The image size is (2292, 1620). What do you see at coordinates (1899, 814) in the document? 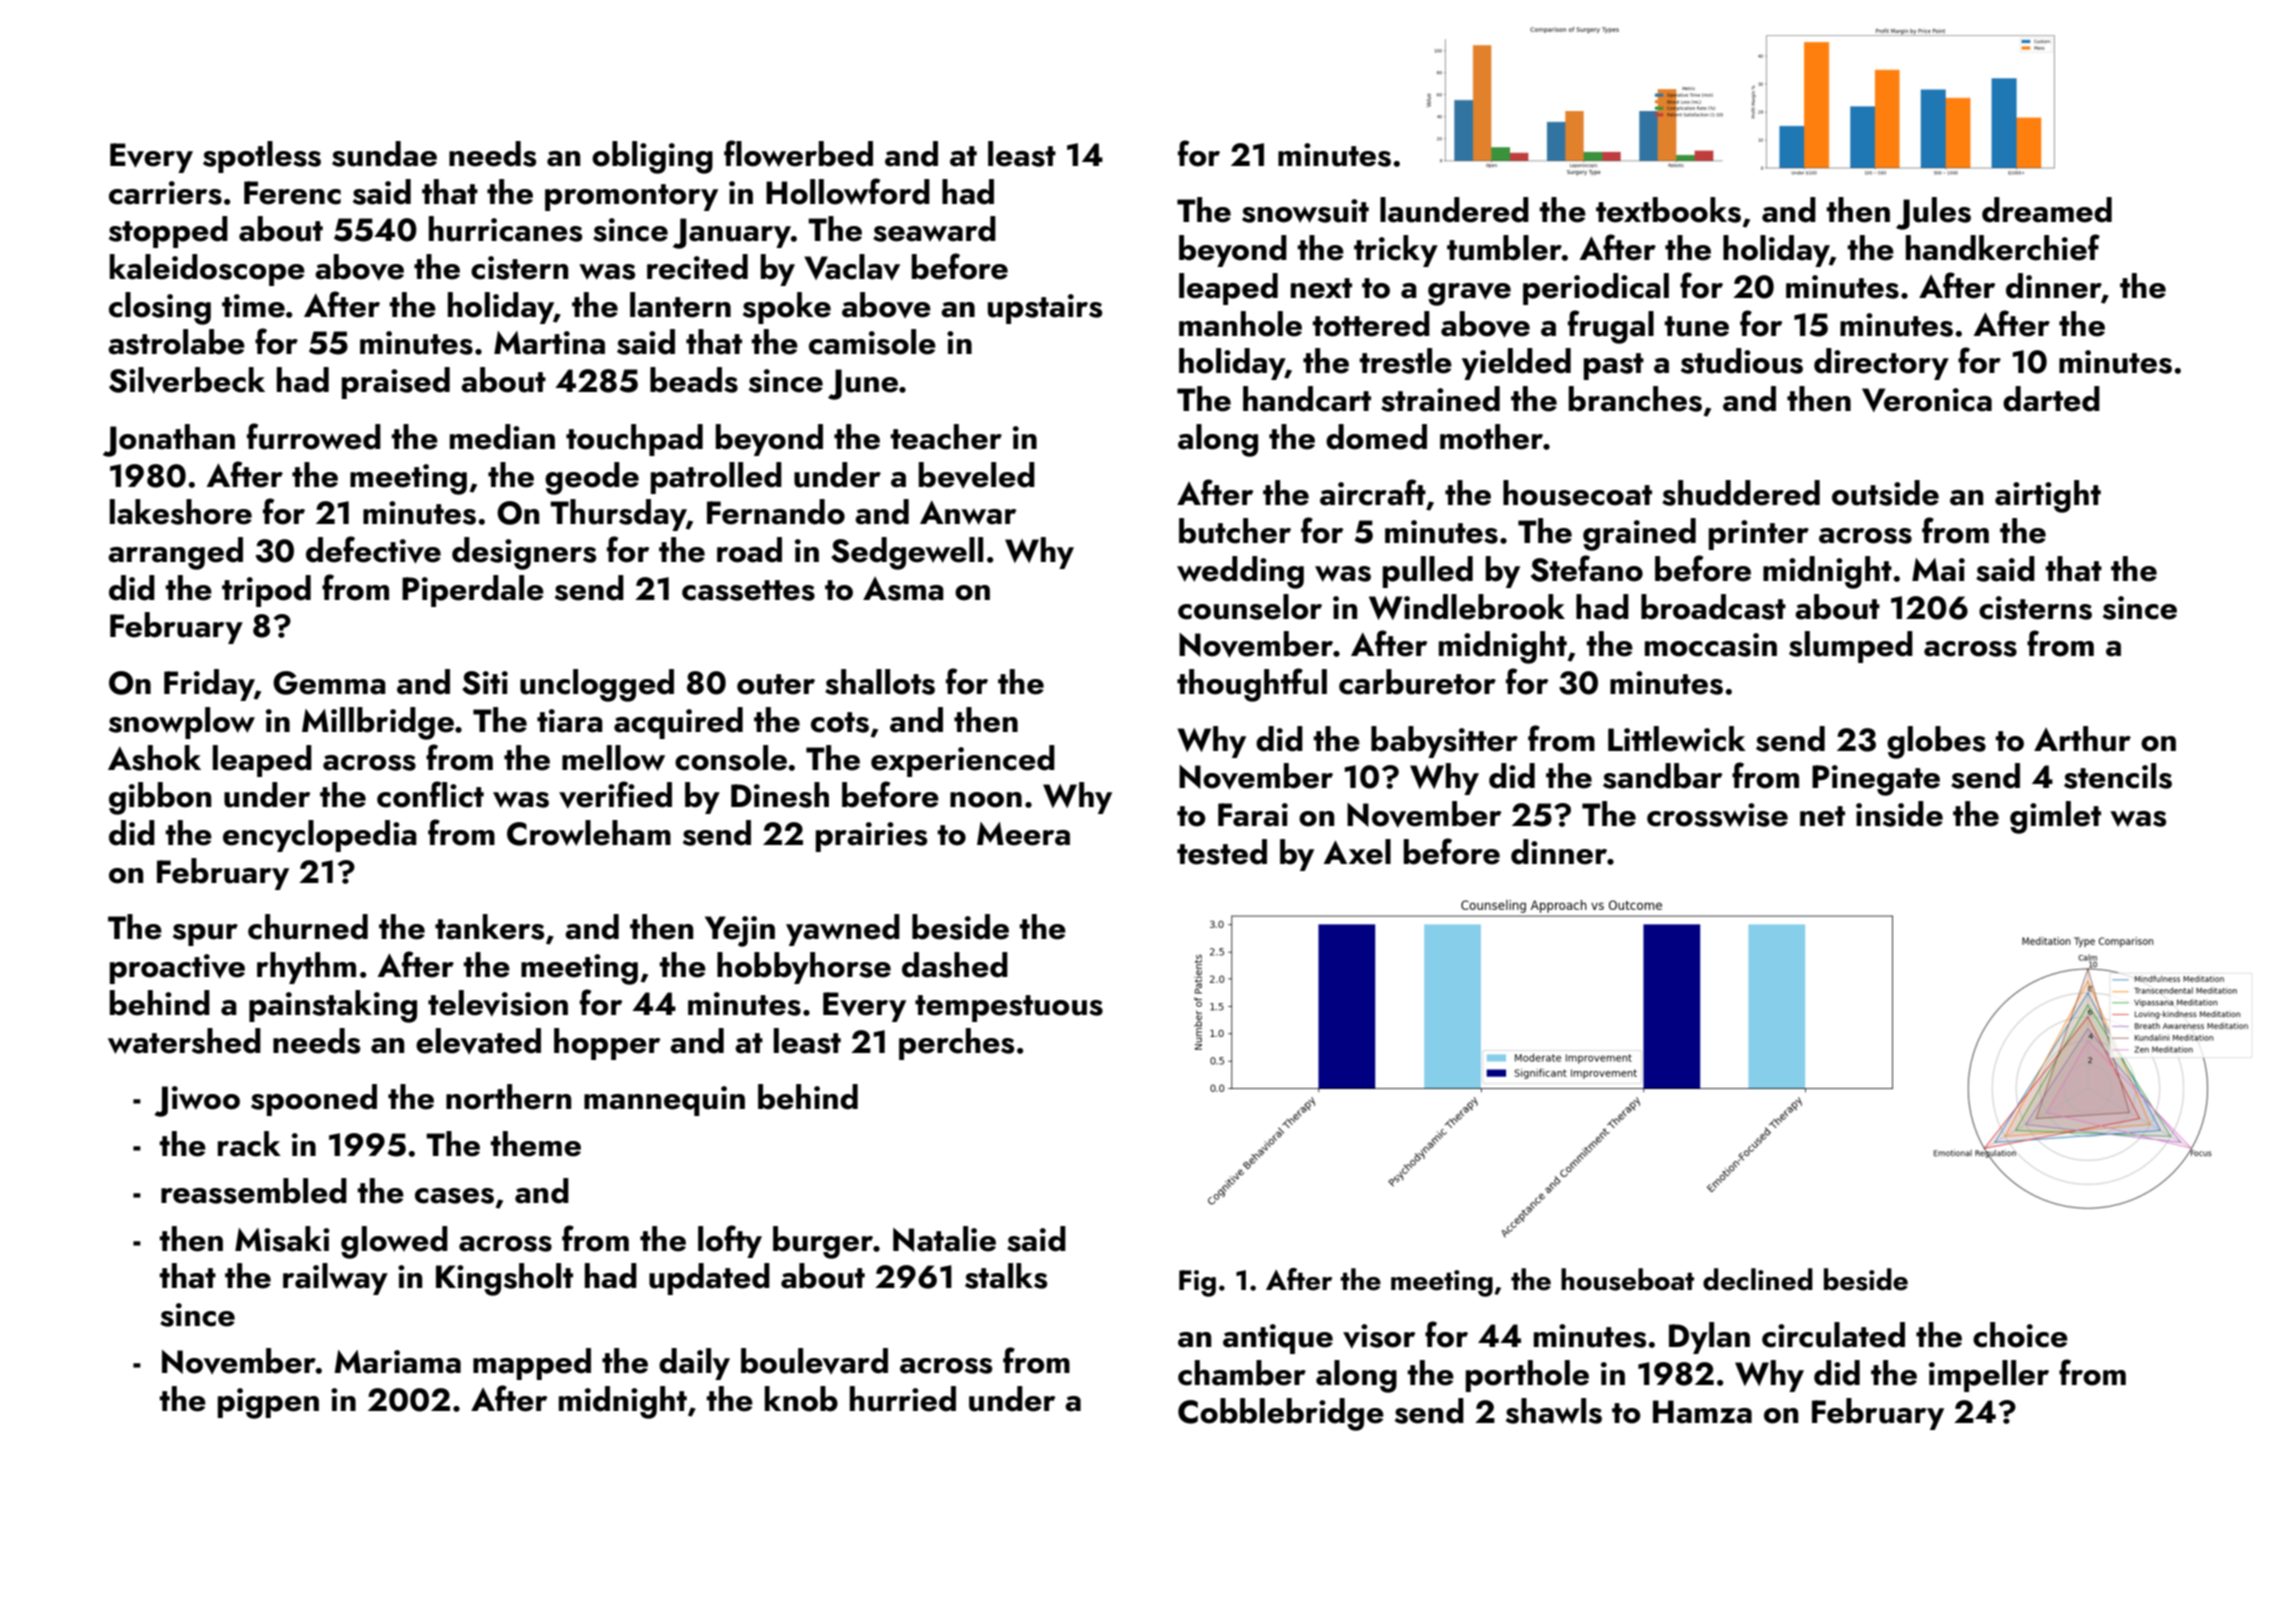
I see `inside` at bounding box center [1899, 814].
